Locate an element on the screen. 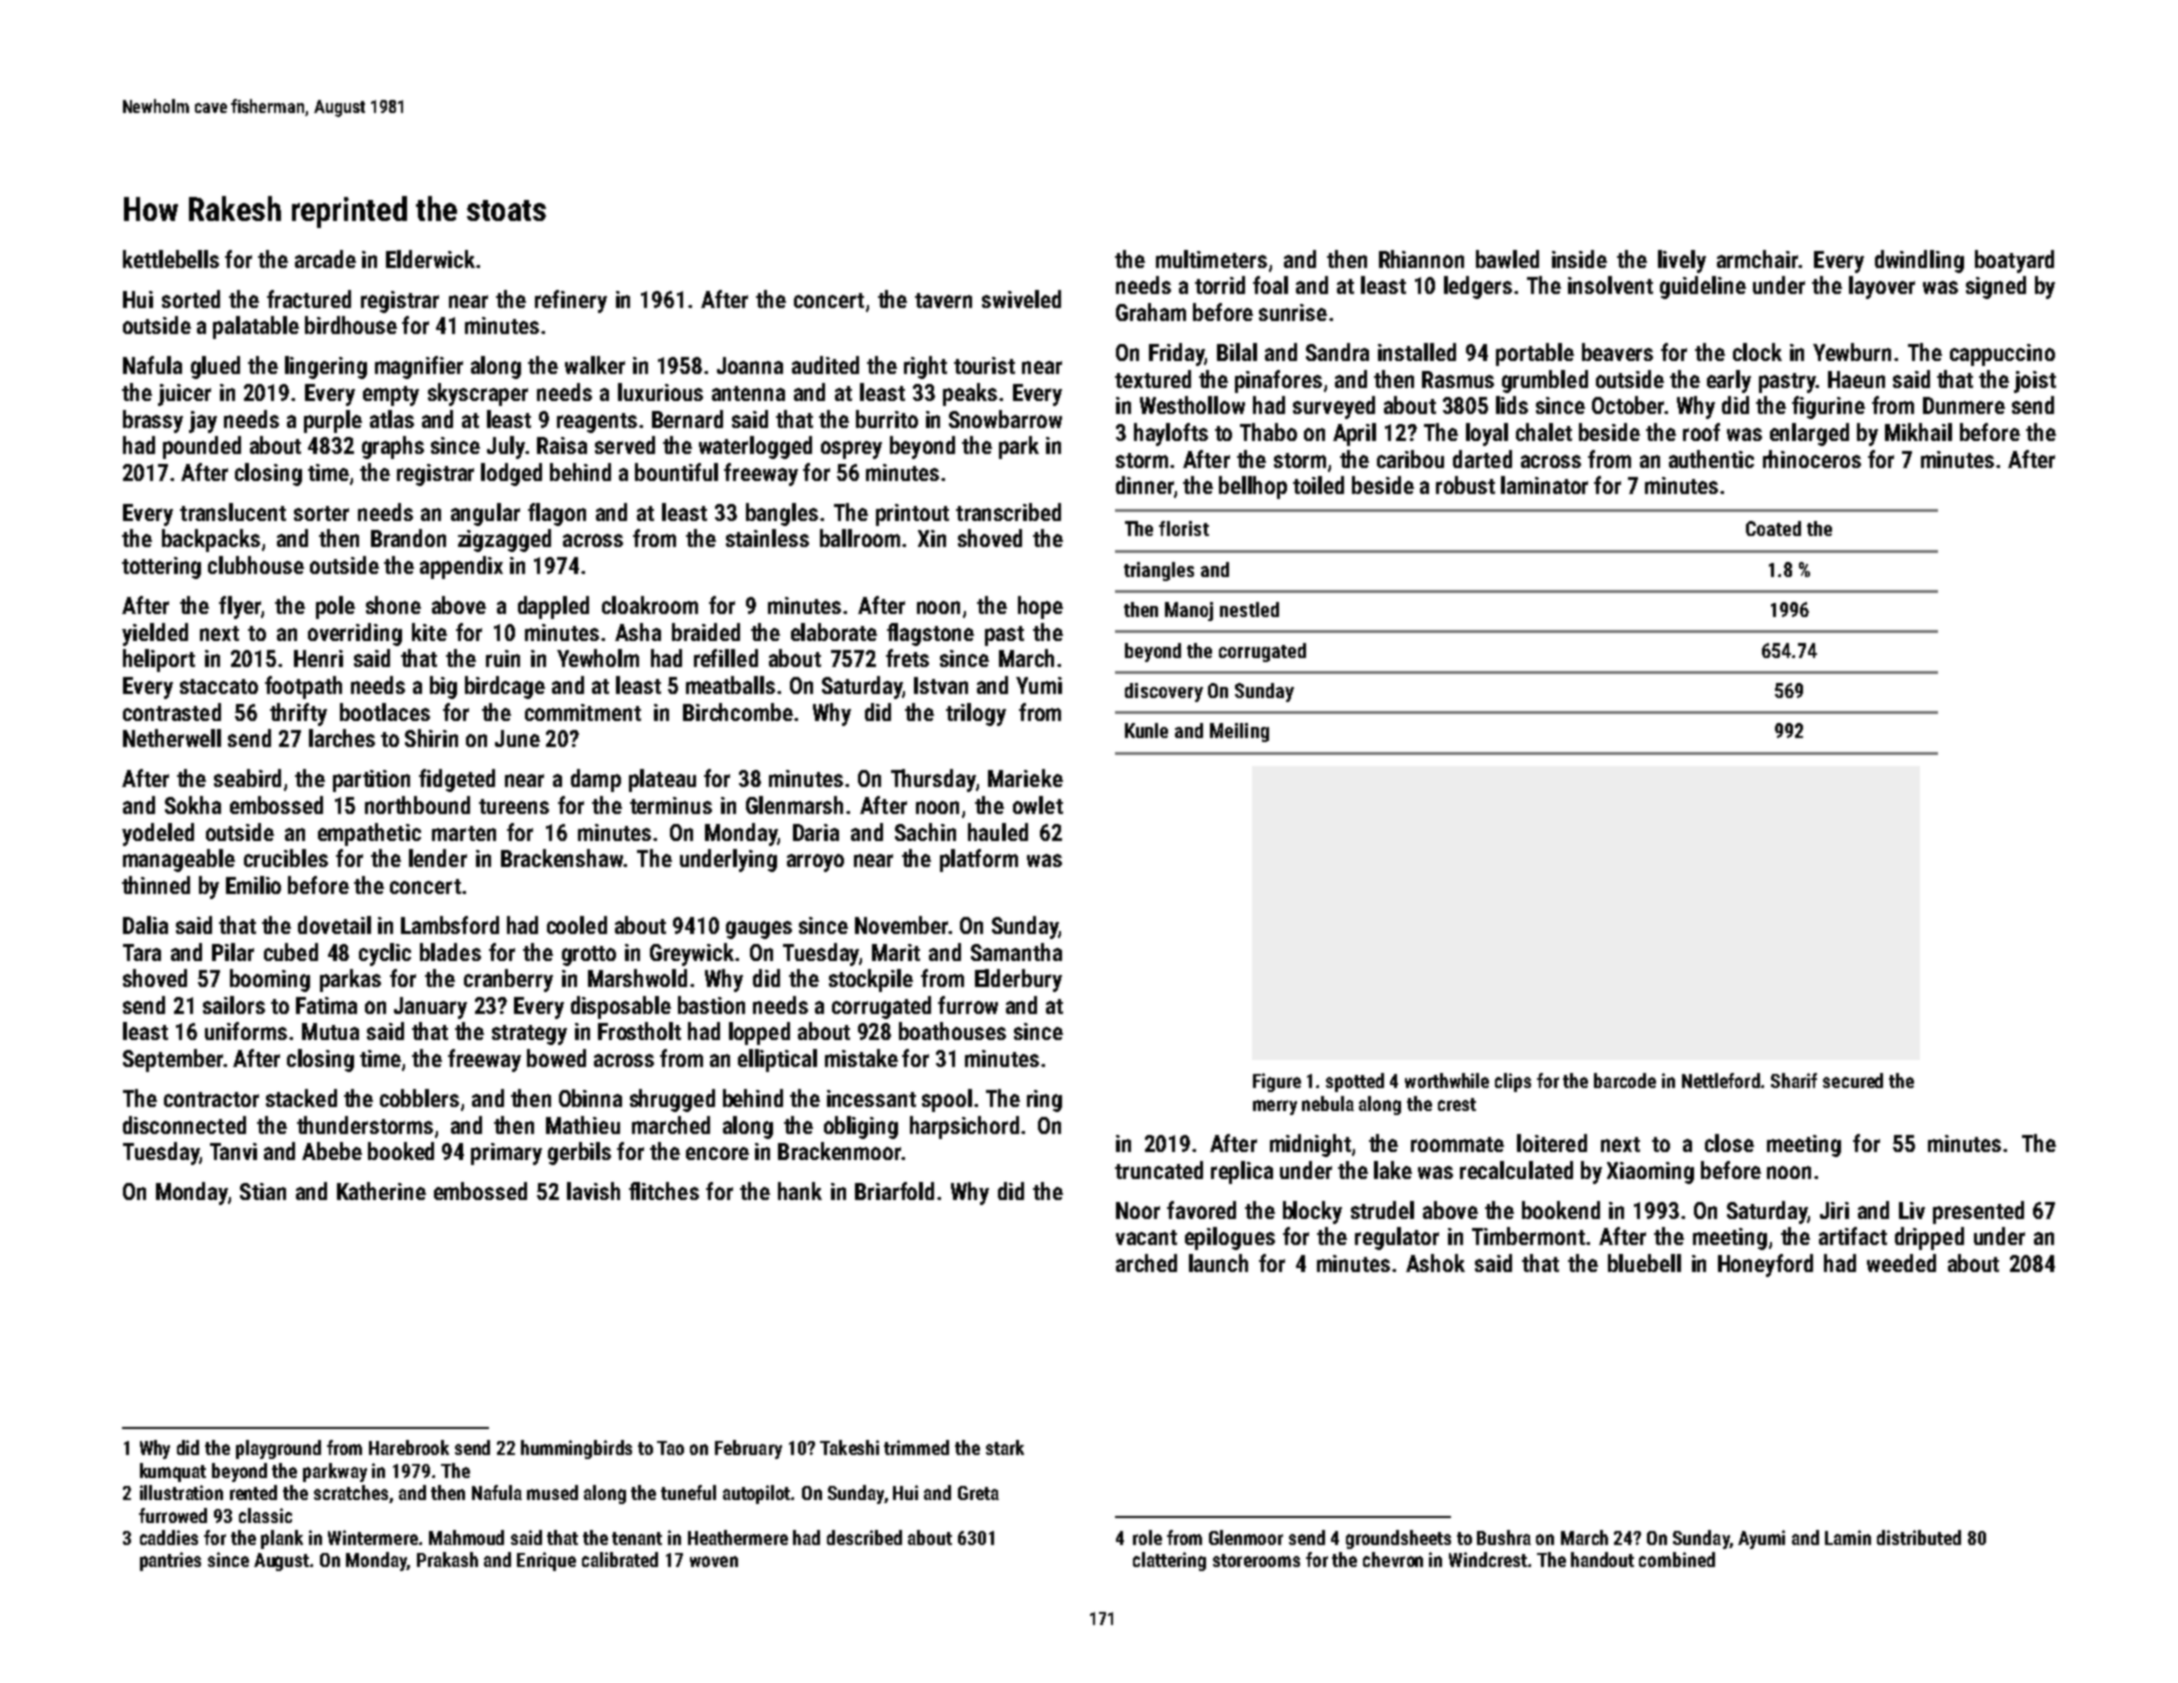  launch is located at coordinates (1218, 1263).
